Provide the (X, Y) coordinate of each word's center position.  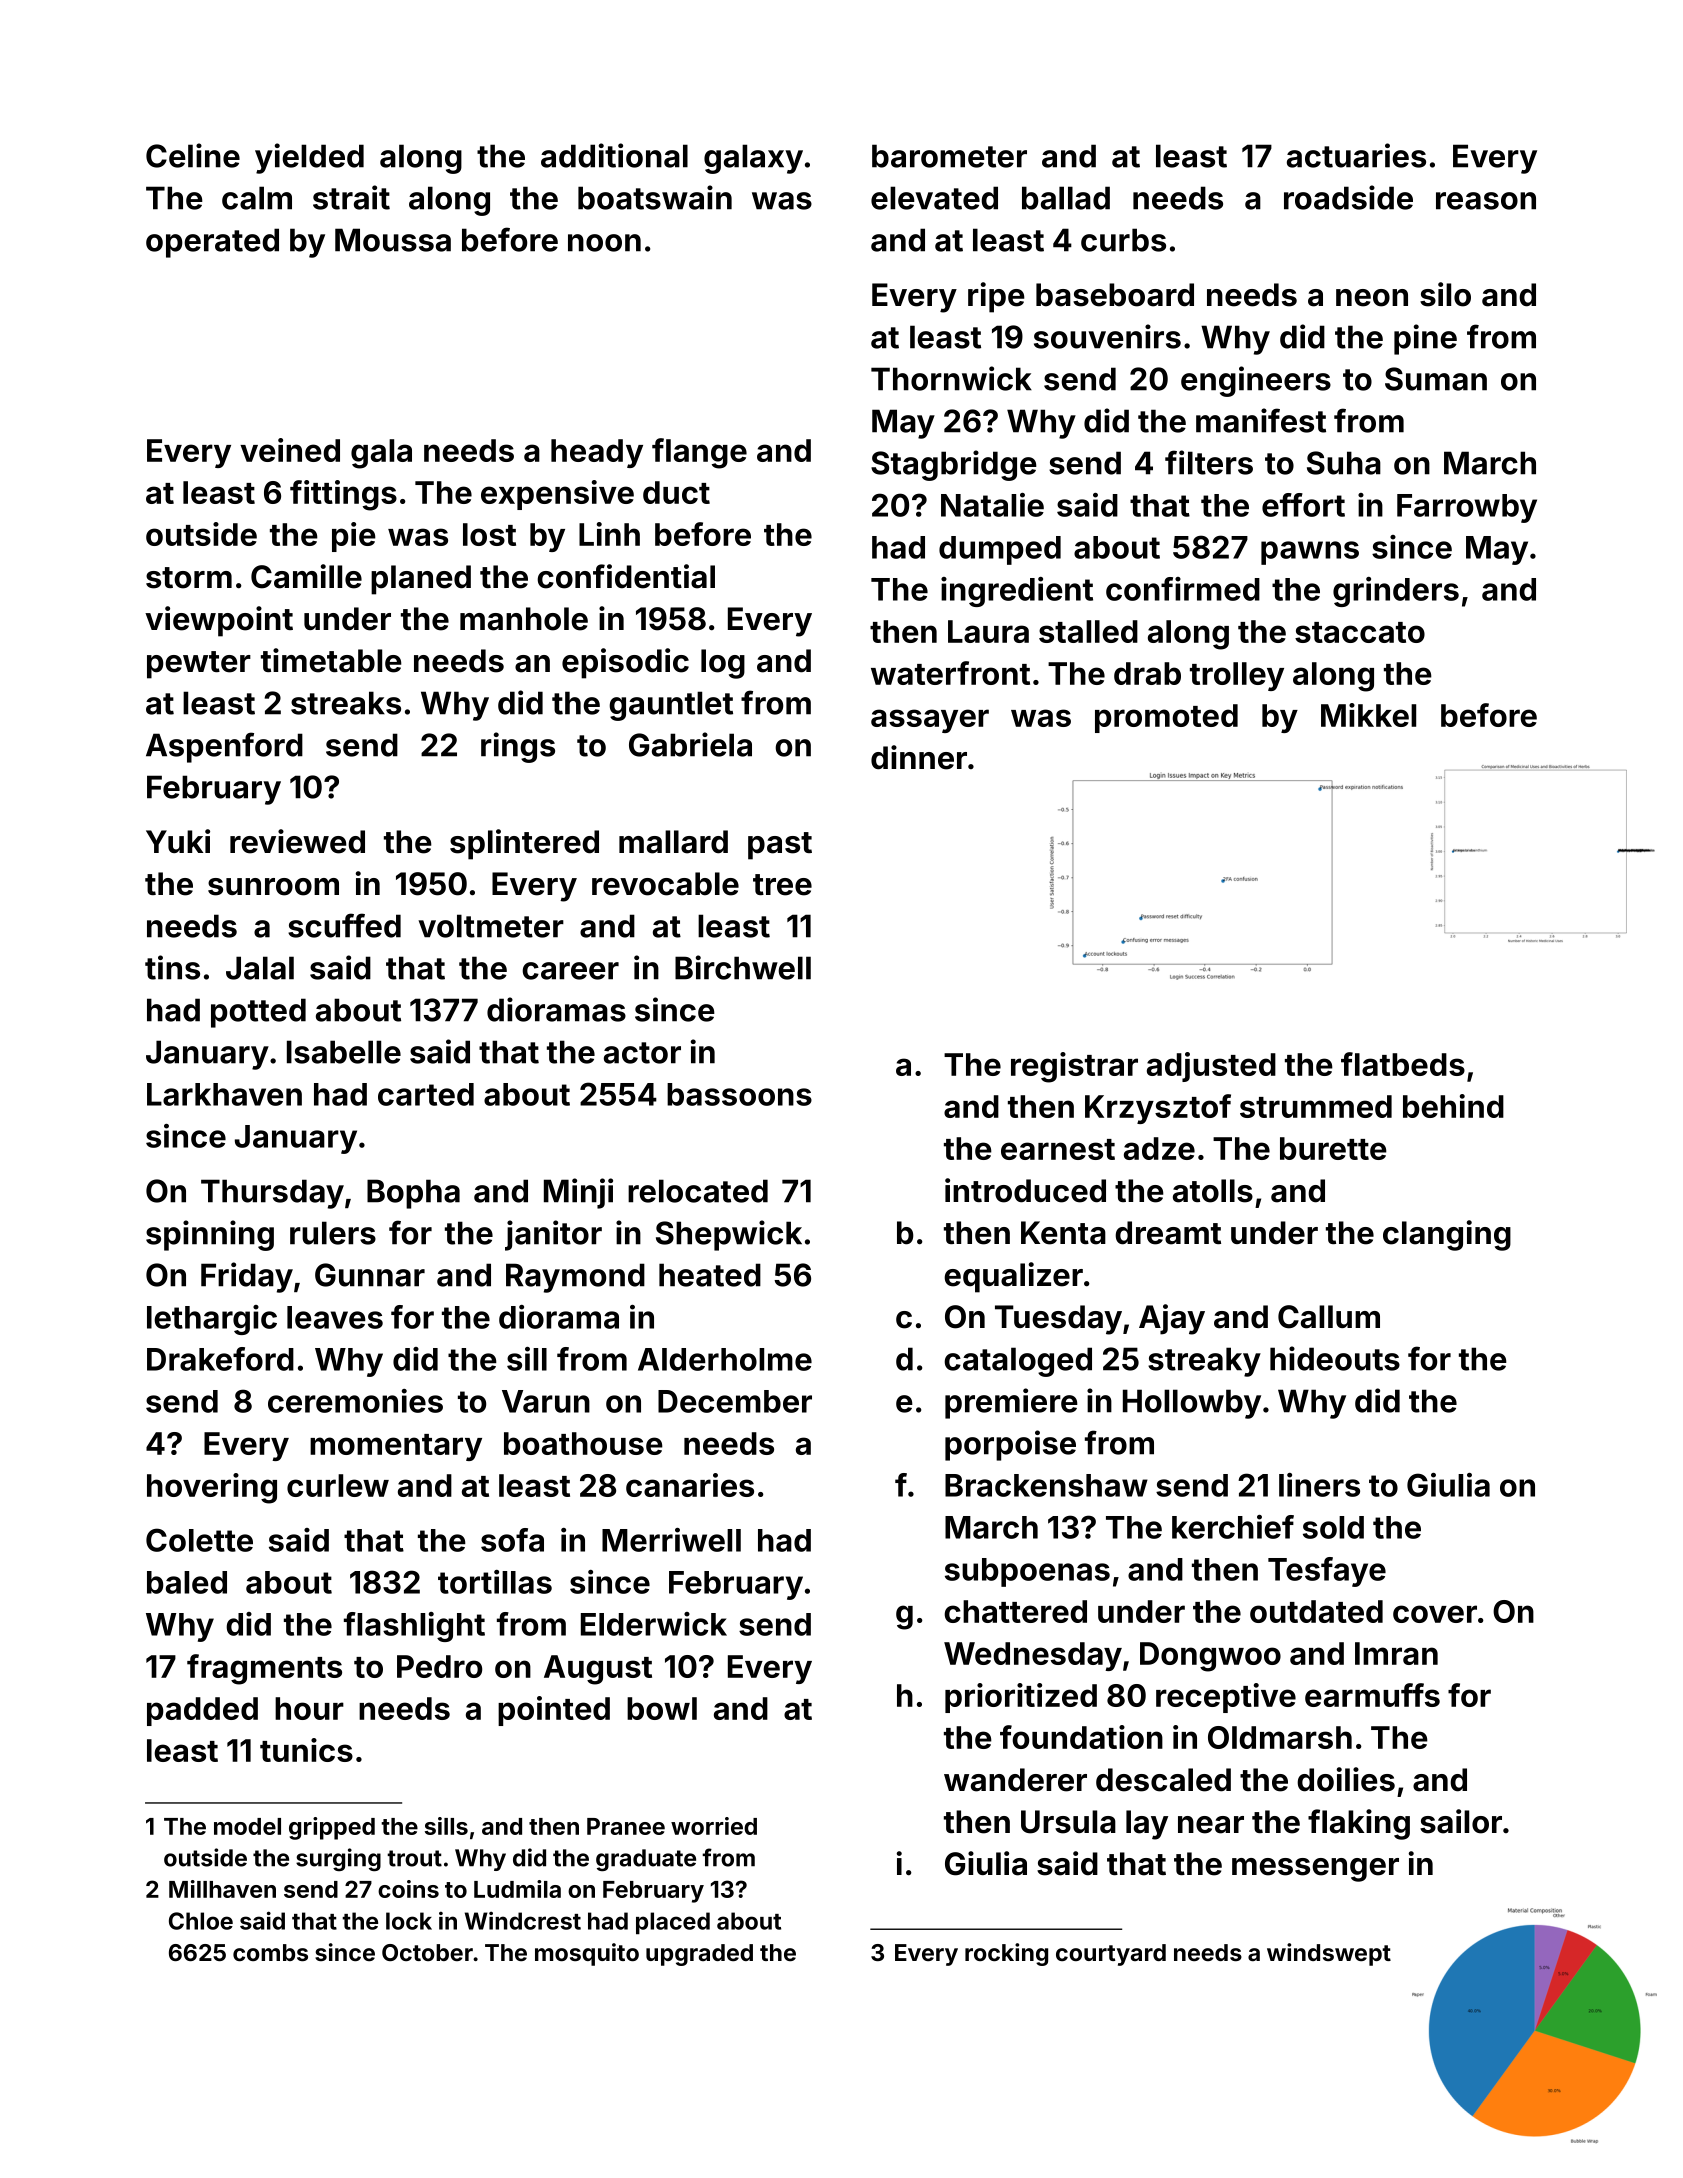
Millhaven (222, 1889)
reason (1486, 201)
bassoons (739, 1094)
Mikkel (1368, 715)
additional (614, 155)
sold (1333, 1527)
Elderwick (654, 1624)
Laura (988, 631)
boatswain (655, 197)
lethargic (212, 1320)
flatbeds (1403, 1064)
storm (189, 578)
